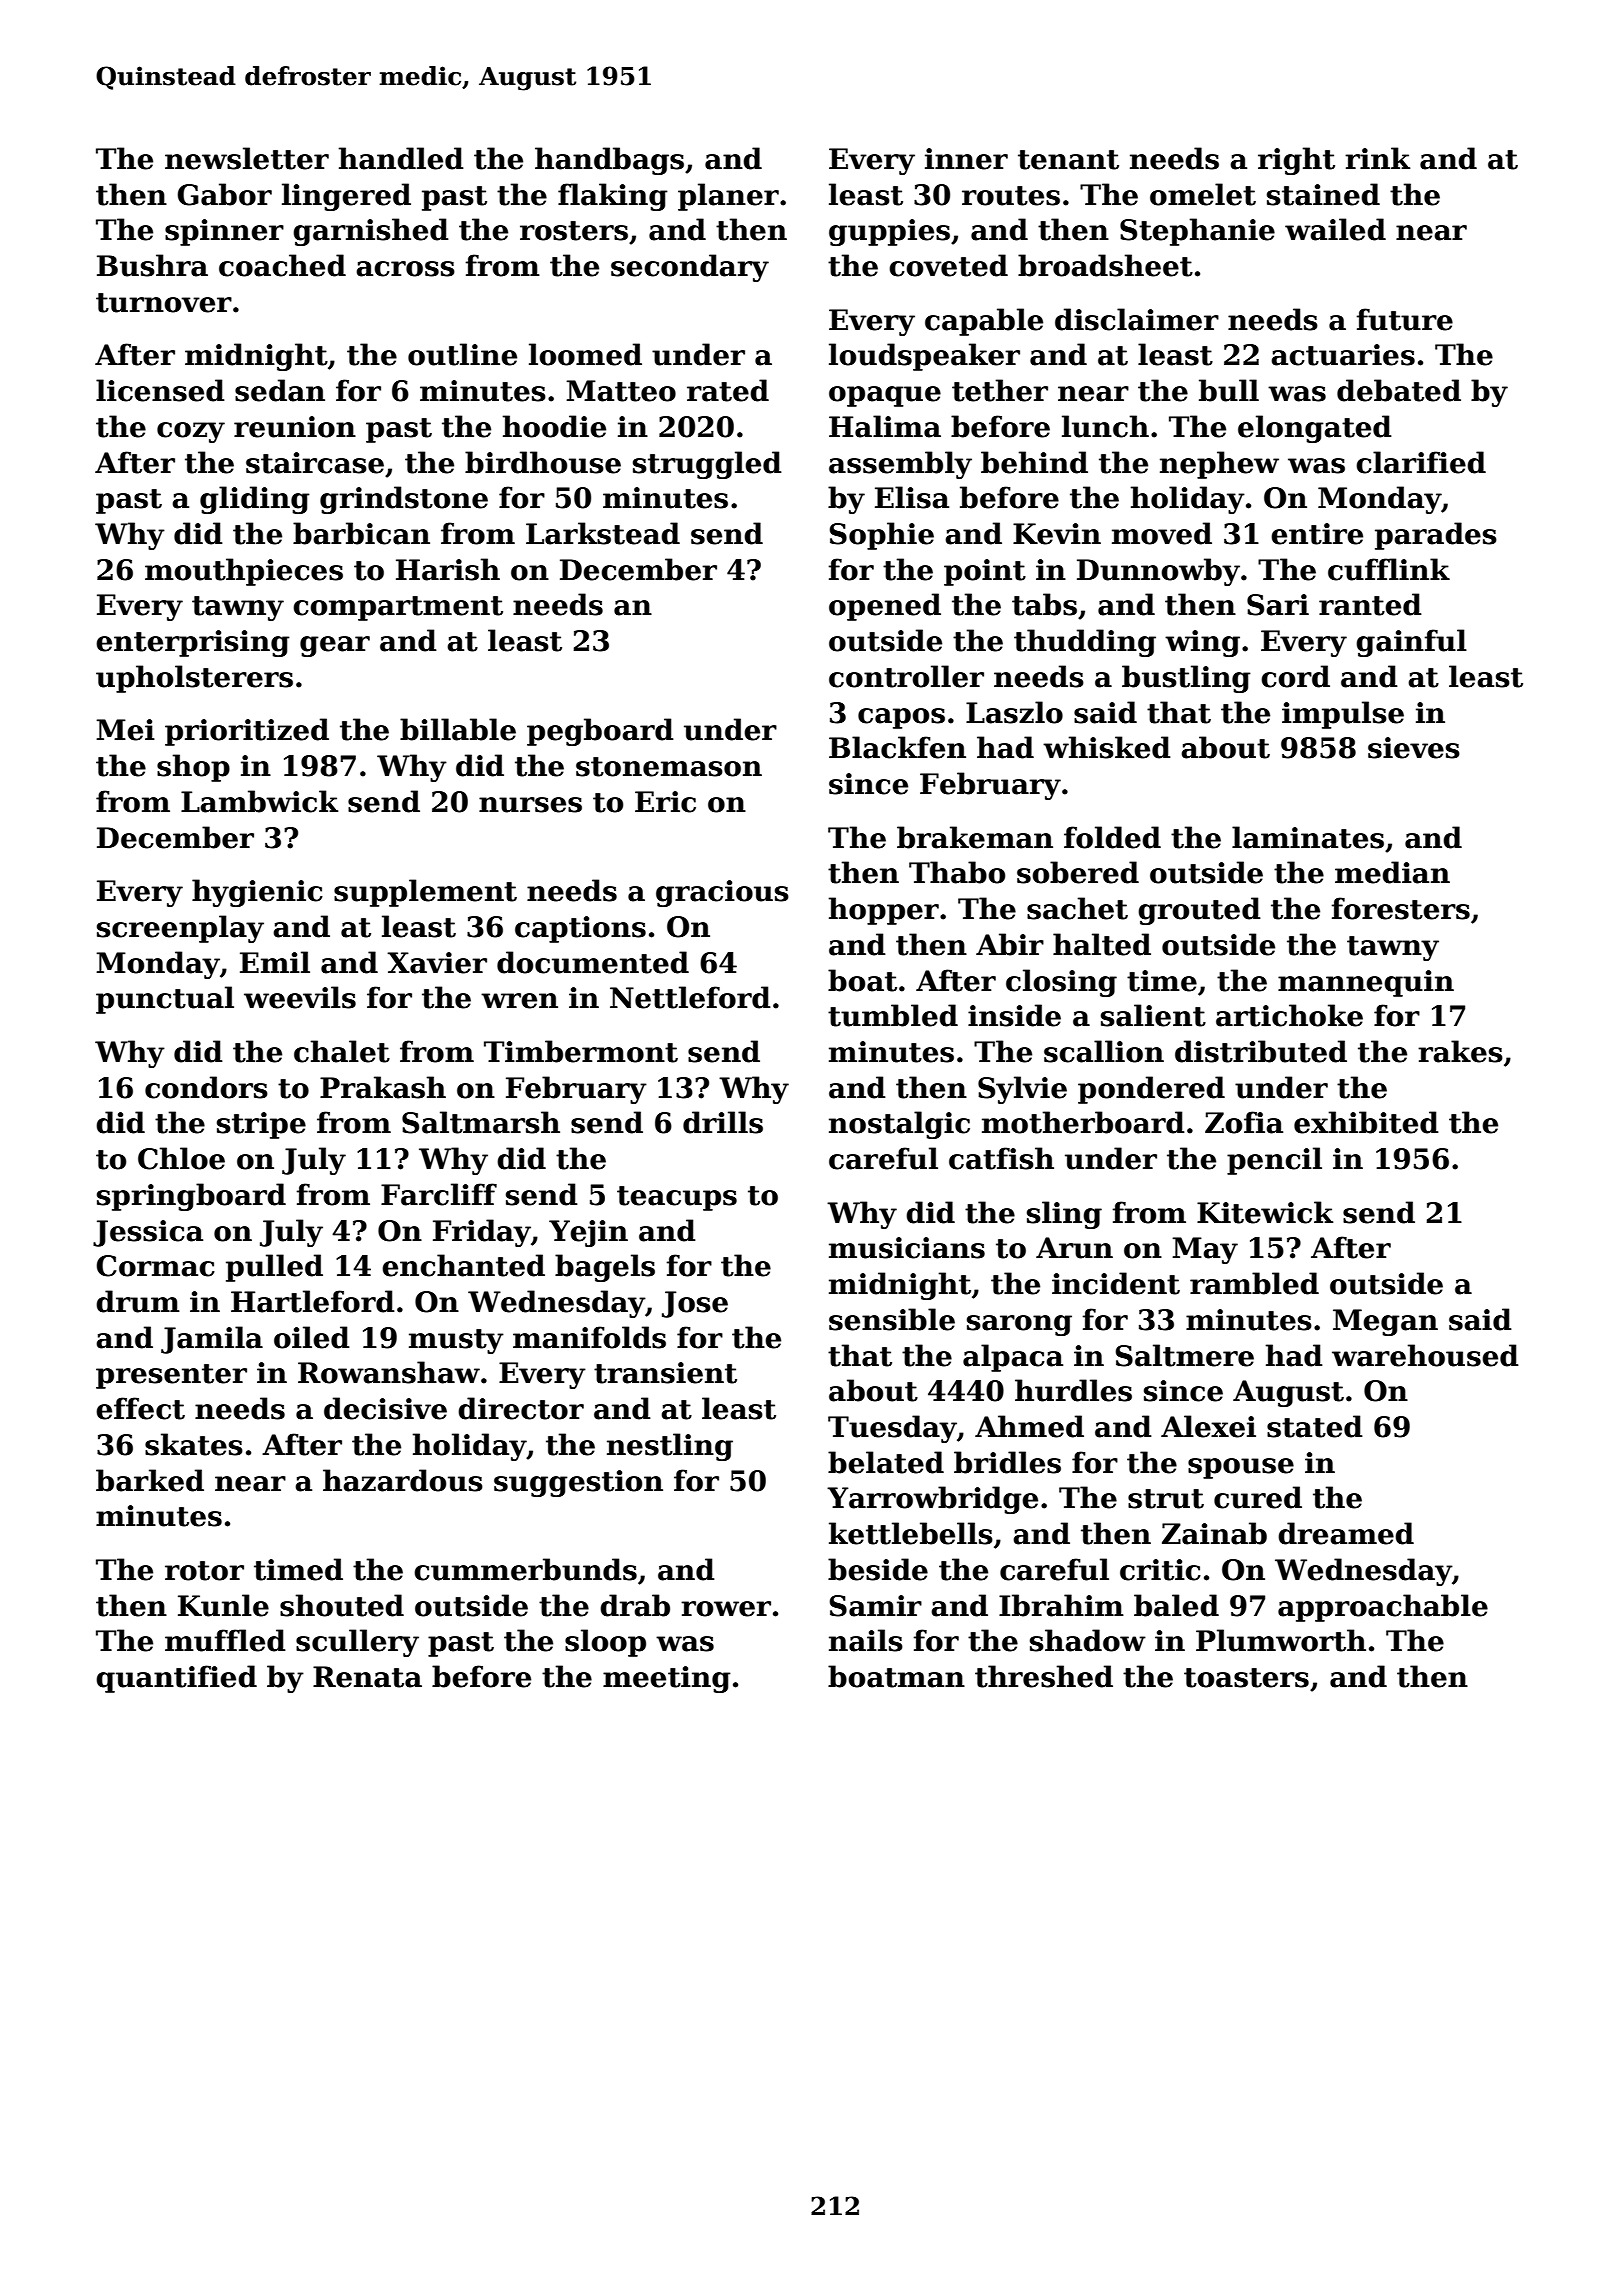 The width and height of the screenshot is (1620, 2292). What do you see at coordinates (1208, 1426) in the screenshot?
I see `Alexei` at bounding box center [1208, 1426].
